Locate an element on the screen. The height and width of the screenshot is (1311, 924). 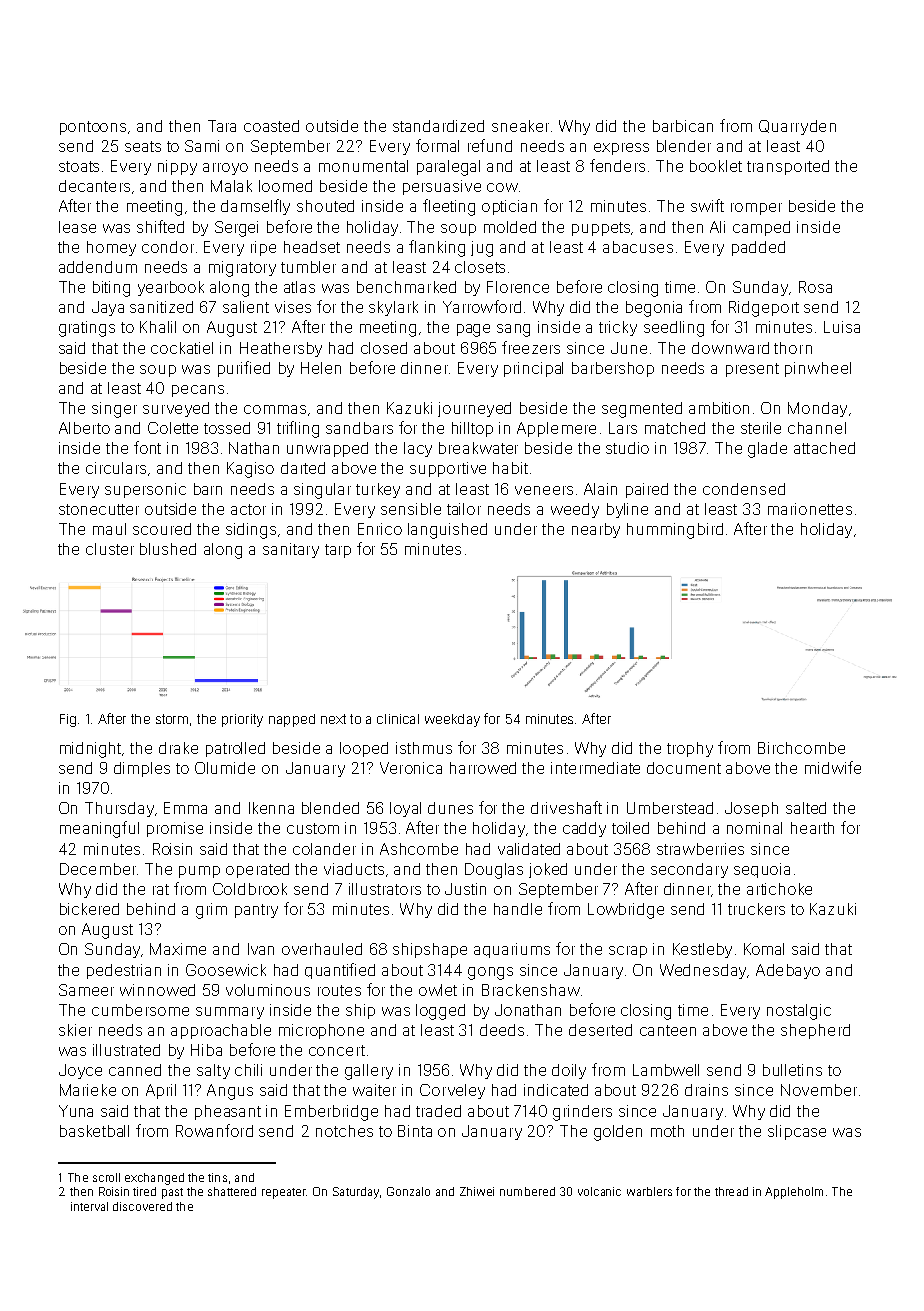
drains is located at coordinates (706, 1090).
